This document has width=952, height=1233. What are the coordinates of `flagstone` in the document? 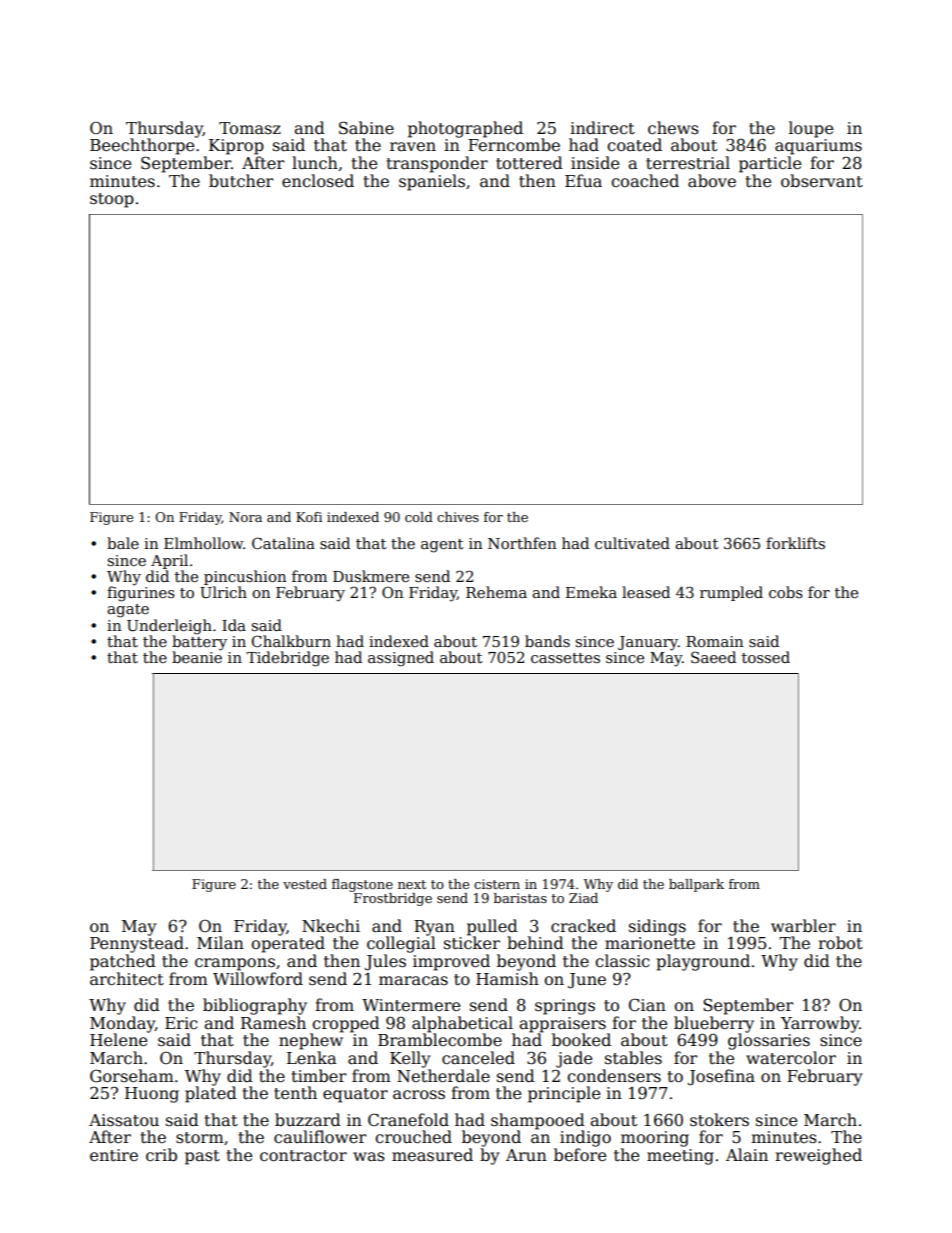 It's located at (362, 885).
